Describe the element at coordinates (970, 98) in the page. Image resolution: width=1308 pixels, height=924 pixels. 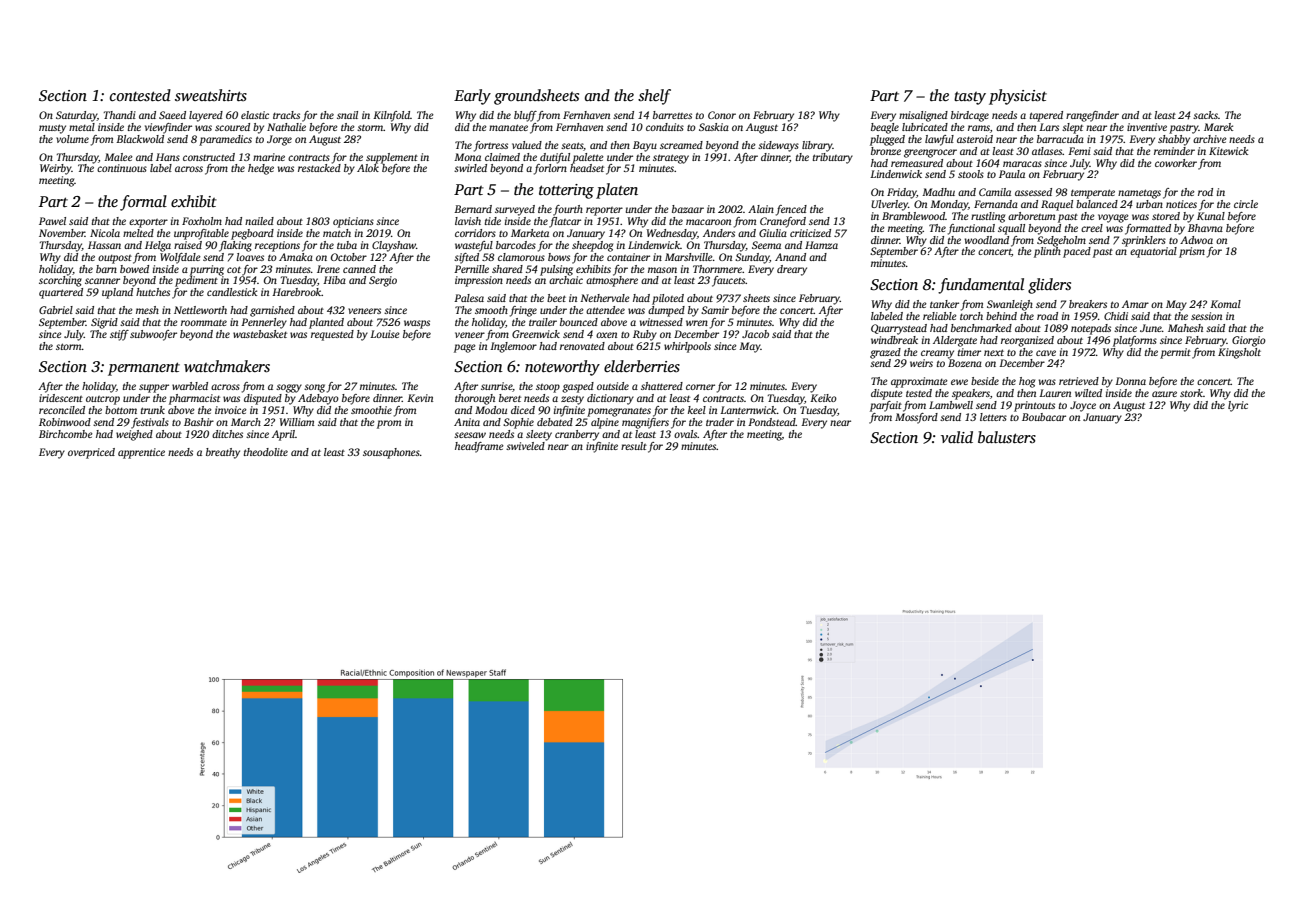
I see `tasty` at that location.
